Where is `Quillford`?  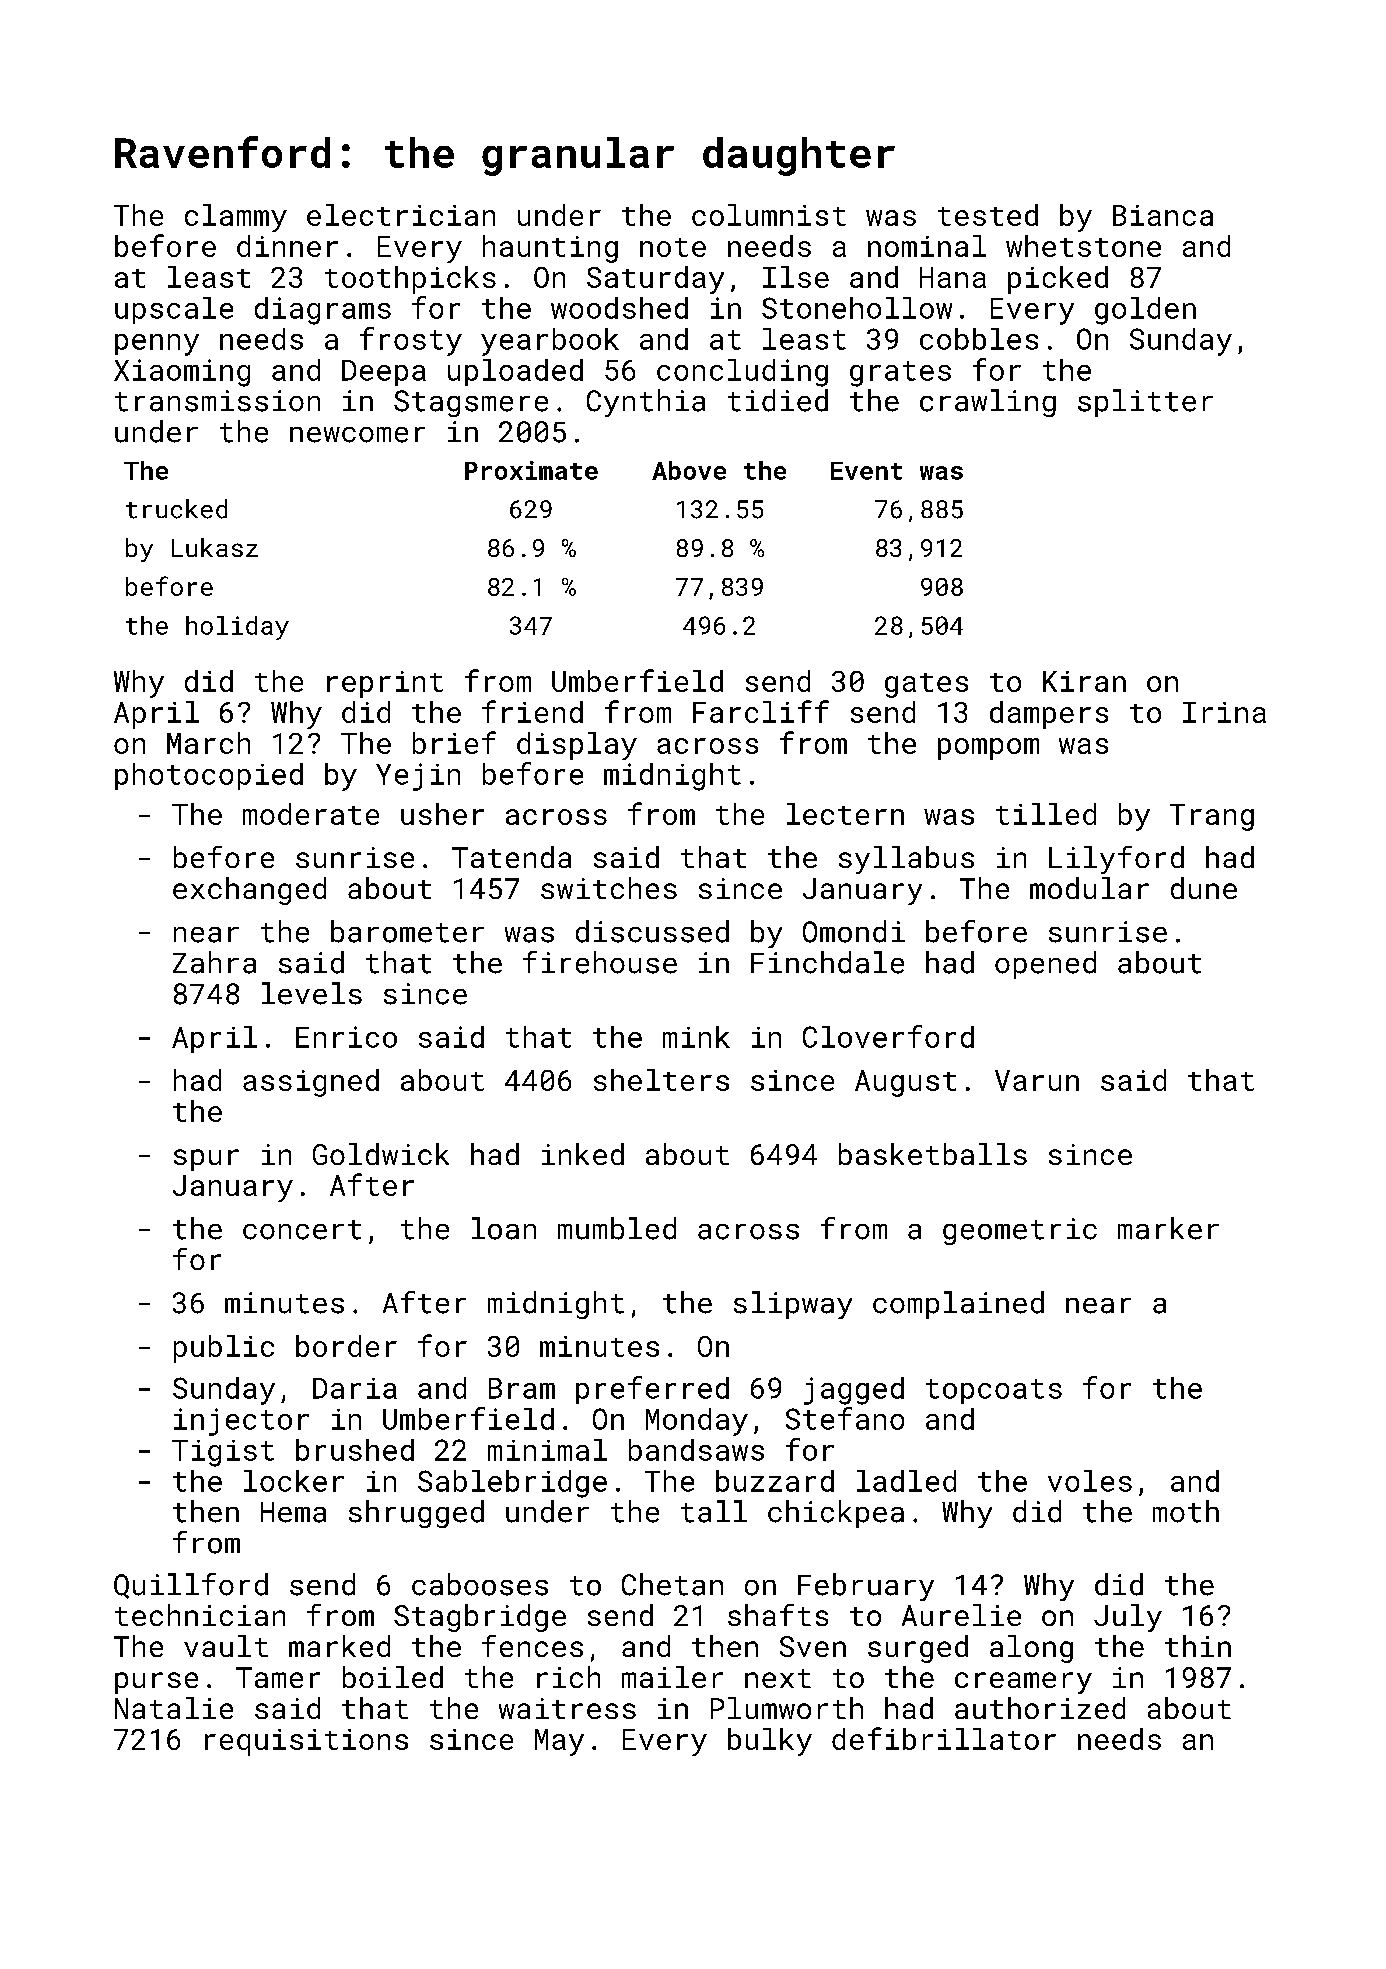 Quillford is located at coordinates (191, 1586).
